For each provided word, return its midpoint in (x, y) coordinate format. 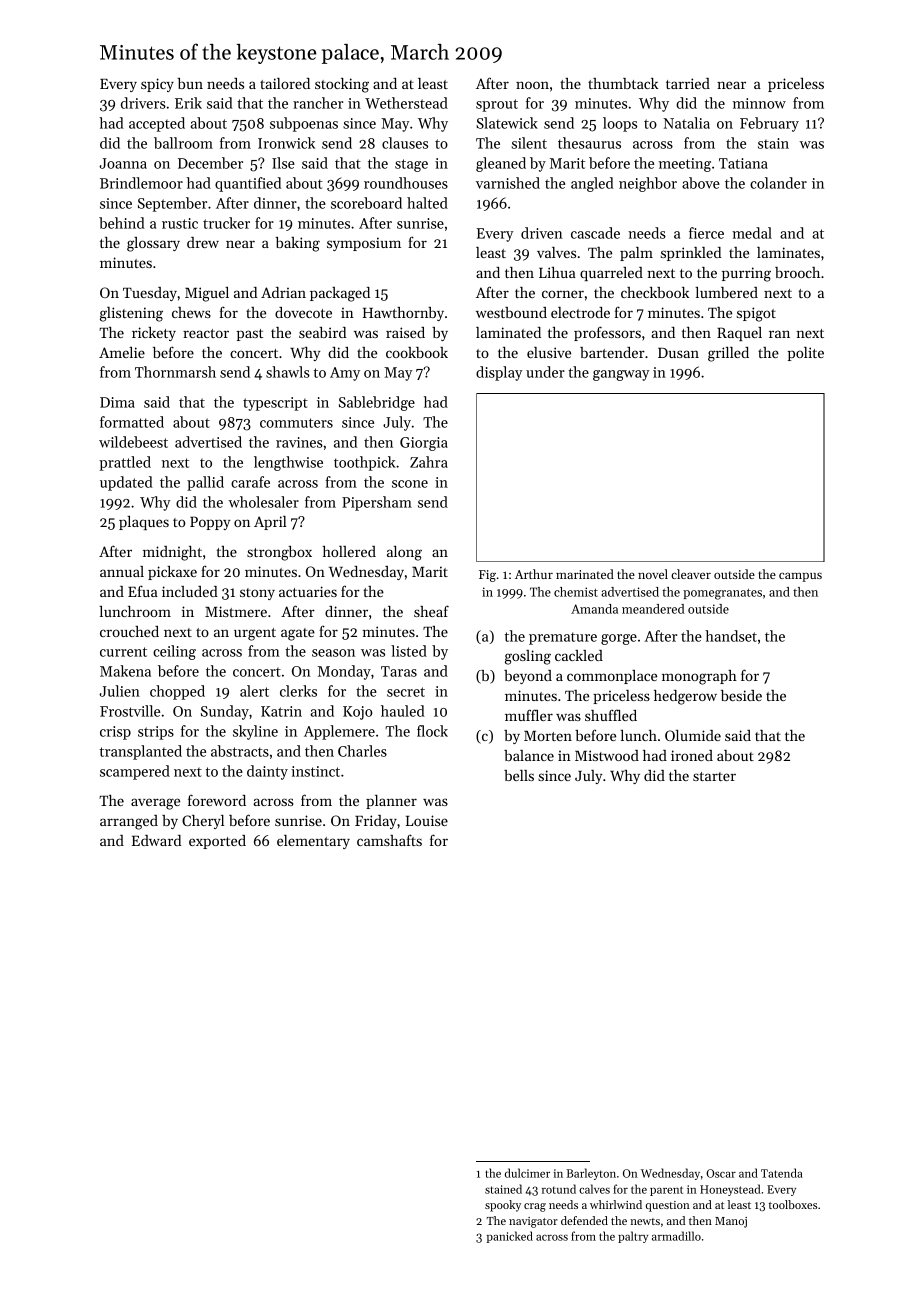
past (249, 335)
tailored (285, 83)
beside (741, 695)
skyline (255, 732)
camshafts (389, 840)
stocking (342, 85)
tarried (688, 83)
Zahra (429, 462)
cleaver (691, 574)
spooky (503, 1206)
